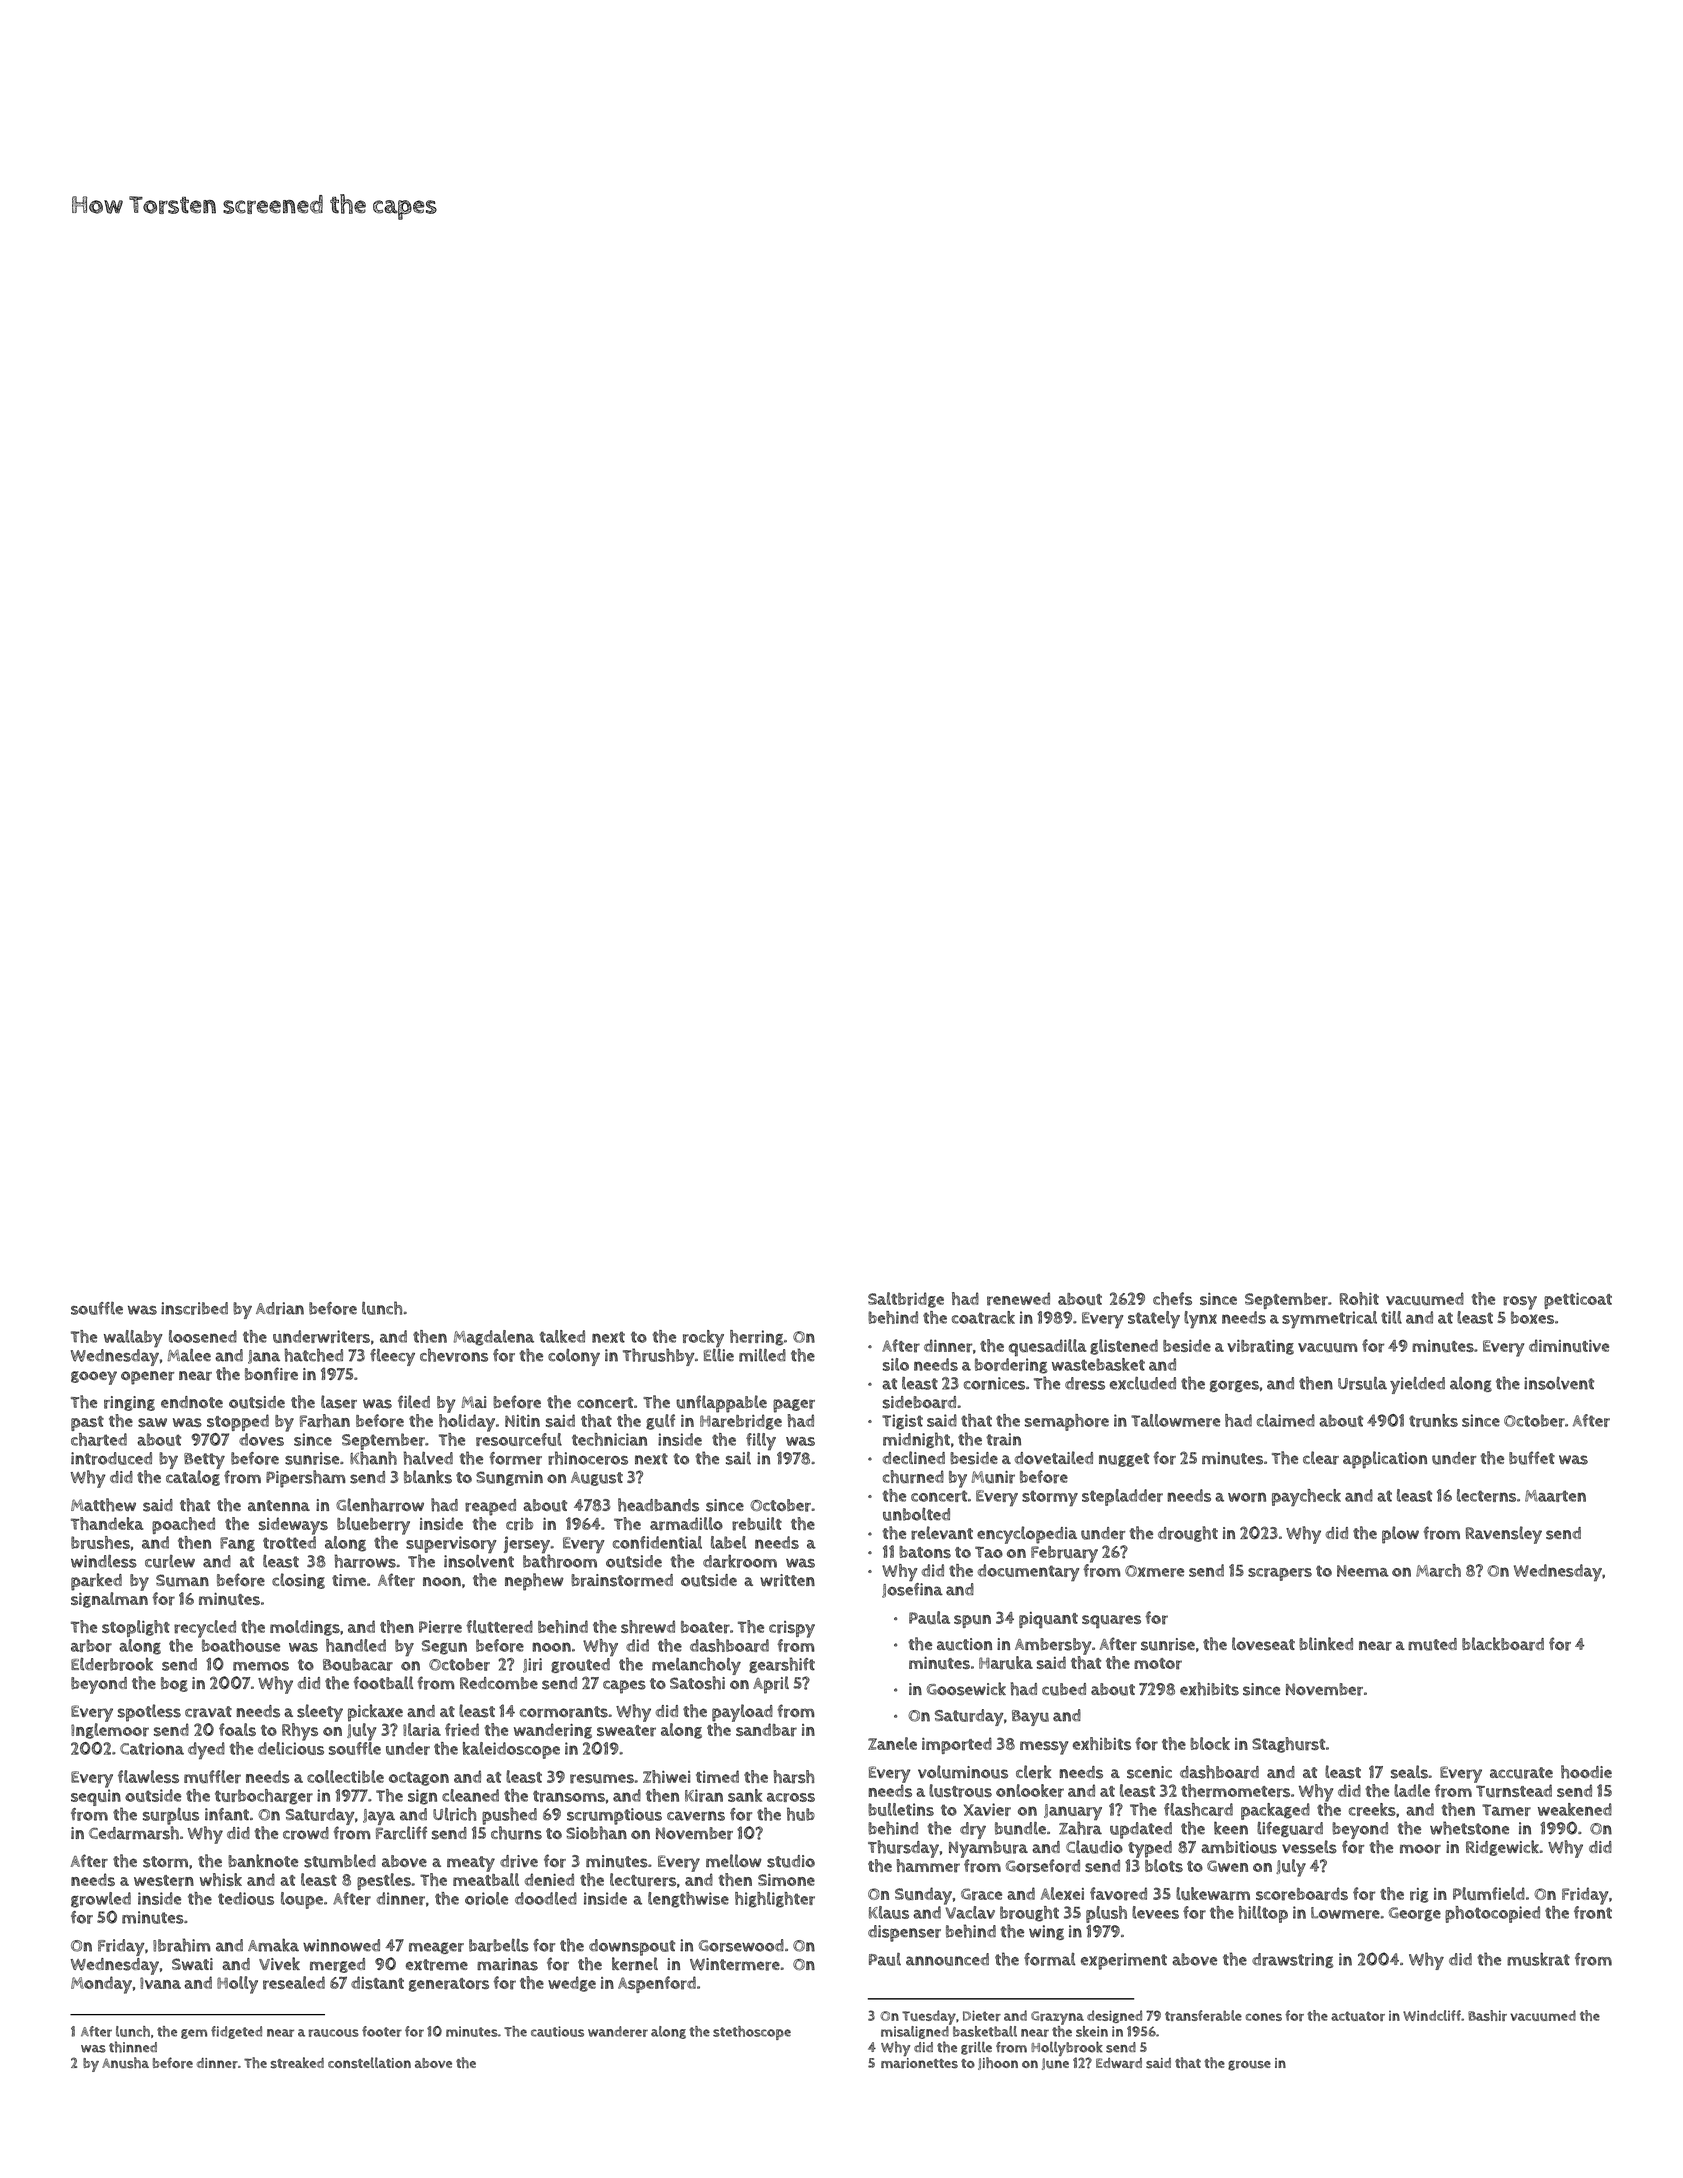 Image resolution: width=1683 pixels, height=2178 pixels. I want to click on Bashir, so click(1487, 2015).
